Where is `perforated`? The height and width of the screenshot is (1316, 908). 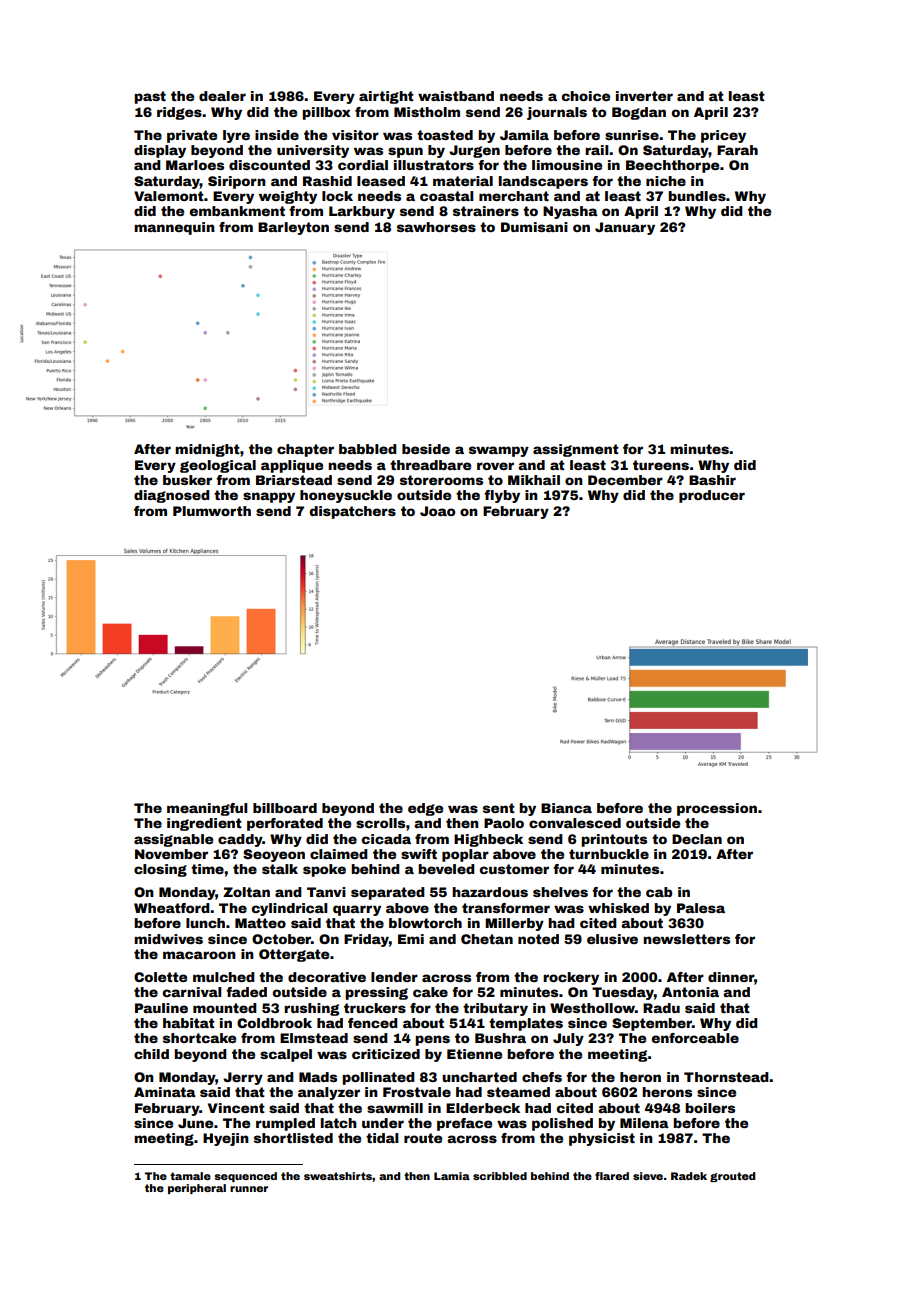 perforated is located at coordinates (285, 824).
